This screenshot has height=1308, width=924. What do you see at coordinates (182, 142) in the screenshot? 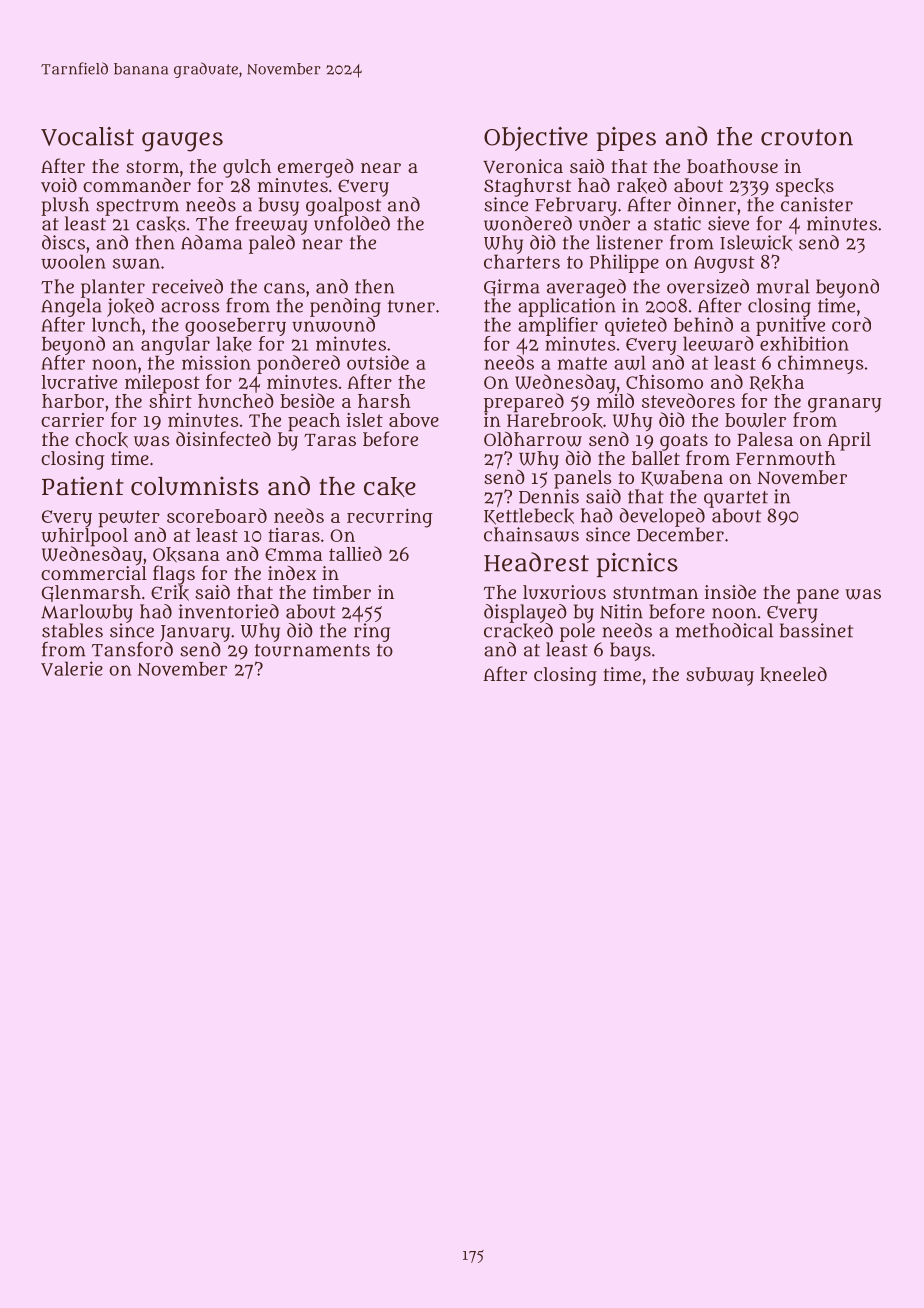
I see `gauges` at bounding box center [182, 142].
